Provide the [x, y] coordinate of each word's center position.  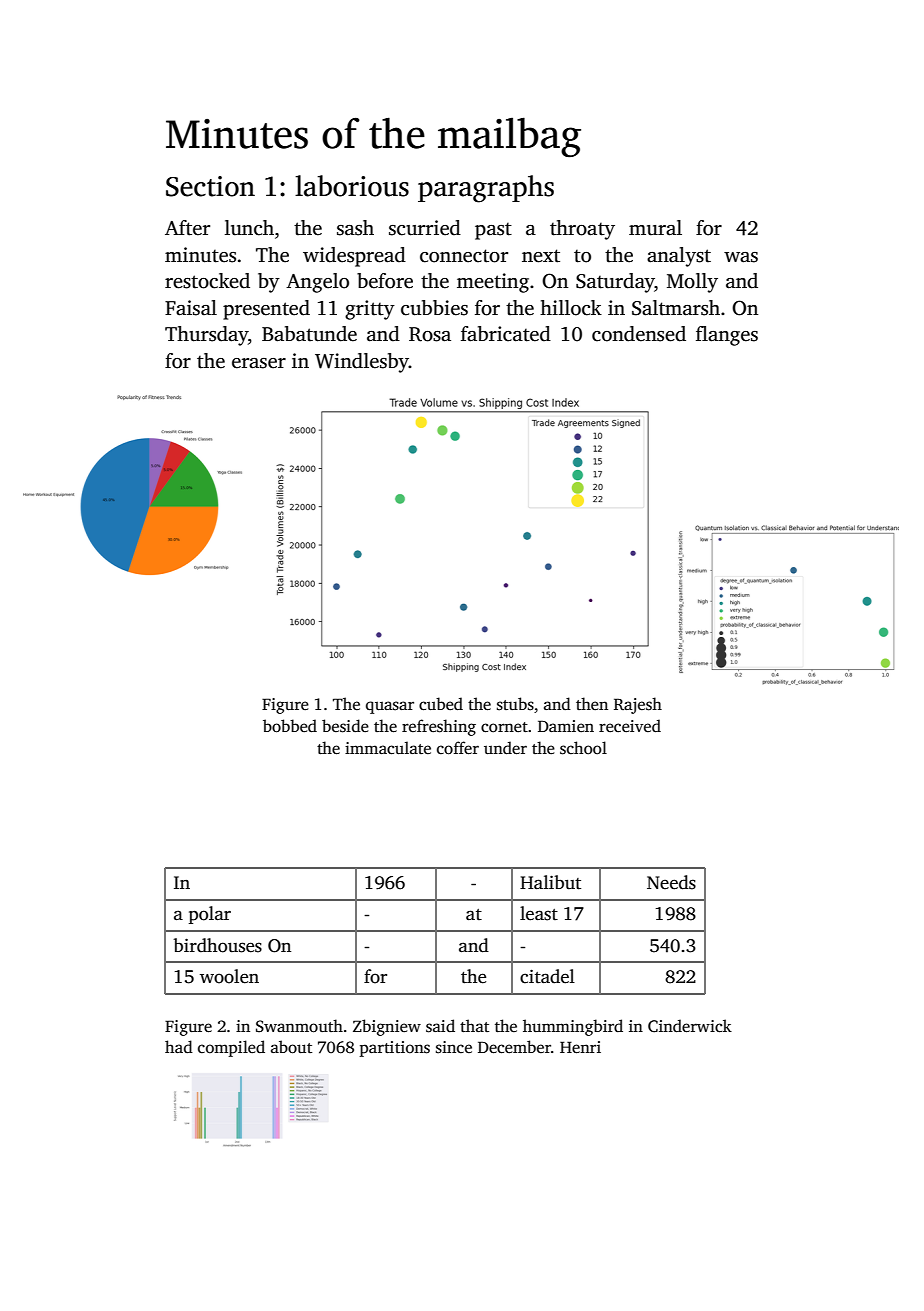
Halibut [550, 882]
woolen [229, 976]
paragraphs [486, 189]
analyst [679, 257]
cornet [504, 727]
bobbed [290, 726]
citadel [547, 976]
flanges [727, 336]
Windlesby [362, 363]
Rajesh [638, 705]
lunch [249, 228]
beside [345, 726]
